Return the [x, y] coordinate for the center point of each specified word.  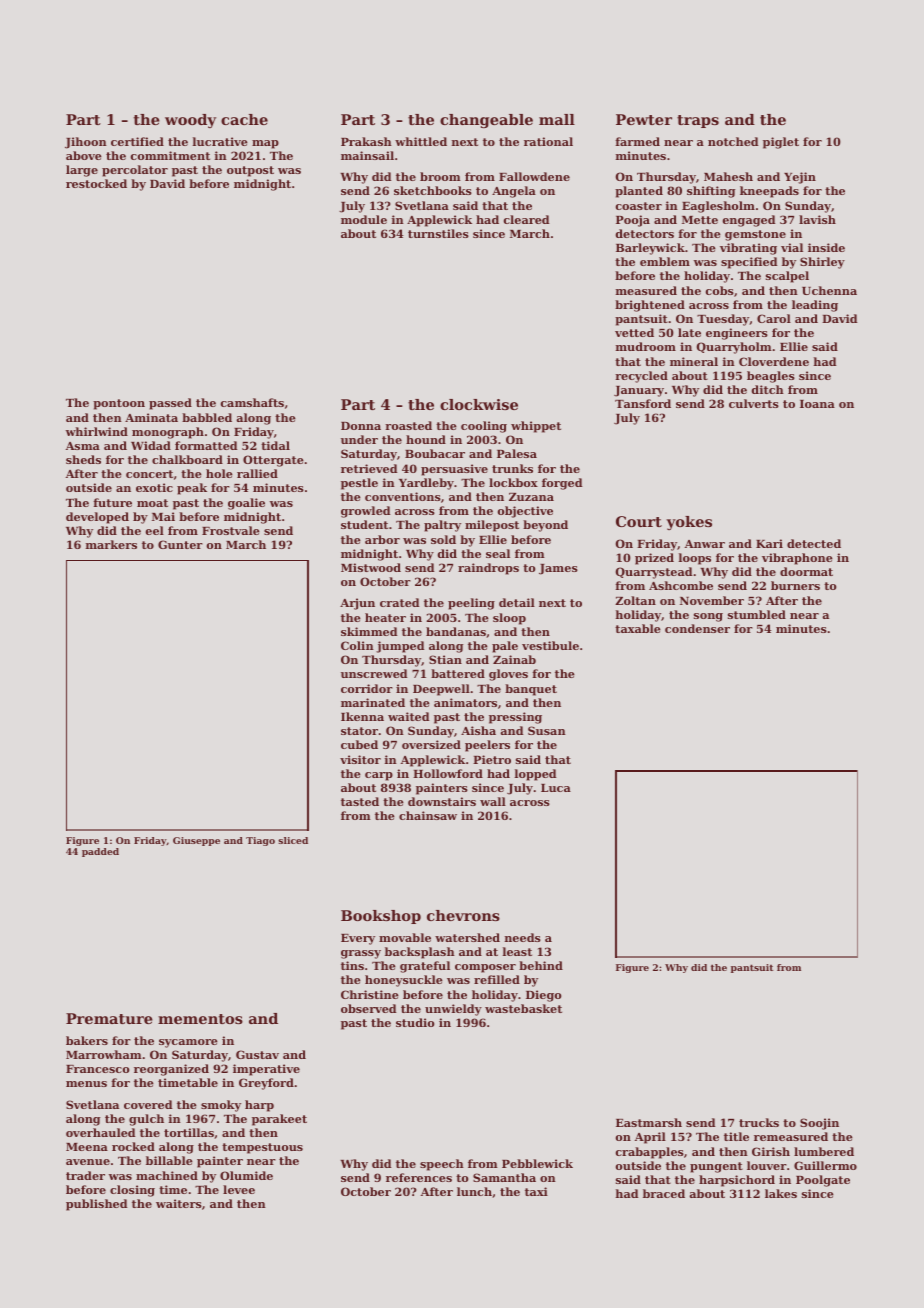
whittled [421, 141]
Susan [547, 730]
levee [239, 1189]
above [84, 155]
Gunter [180, 544]
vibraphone [797, 559]
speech [442, 1165]
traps [698, 121]
